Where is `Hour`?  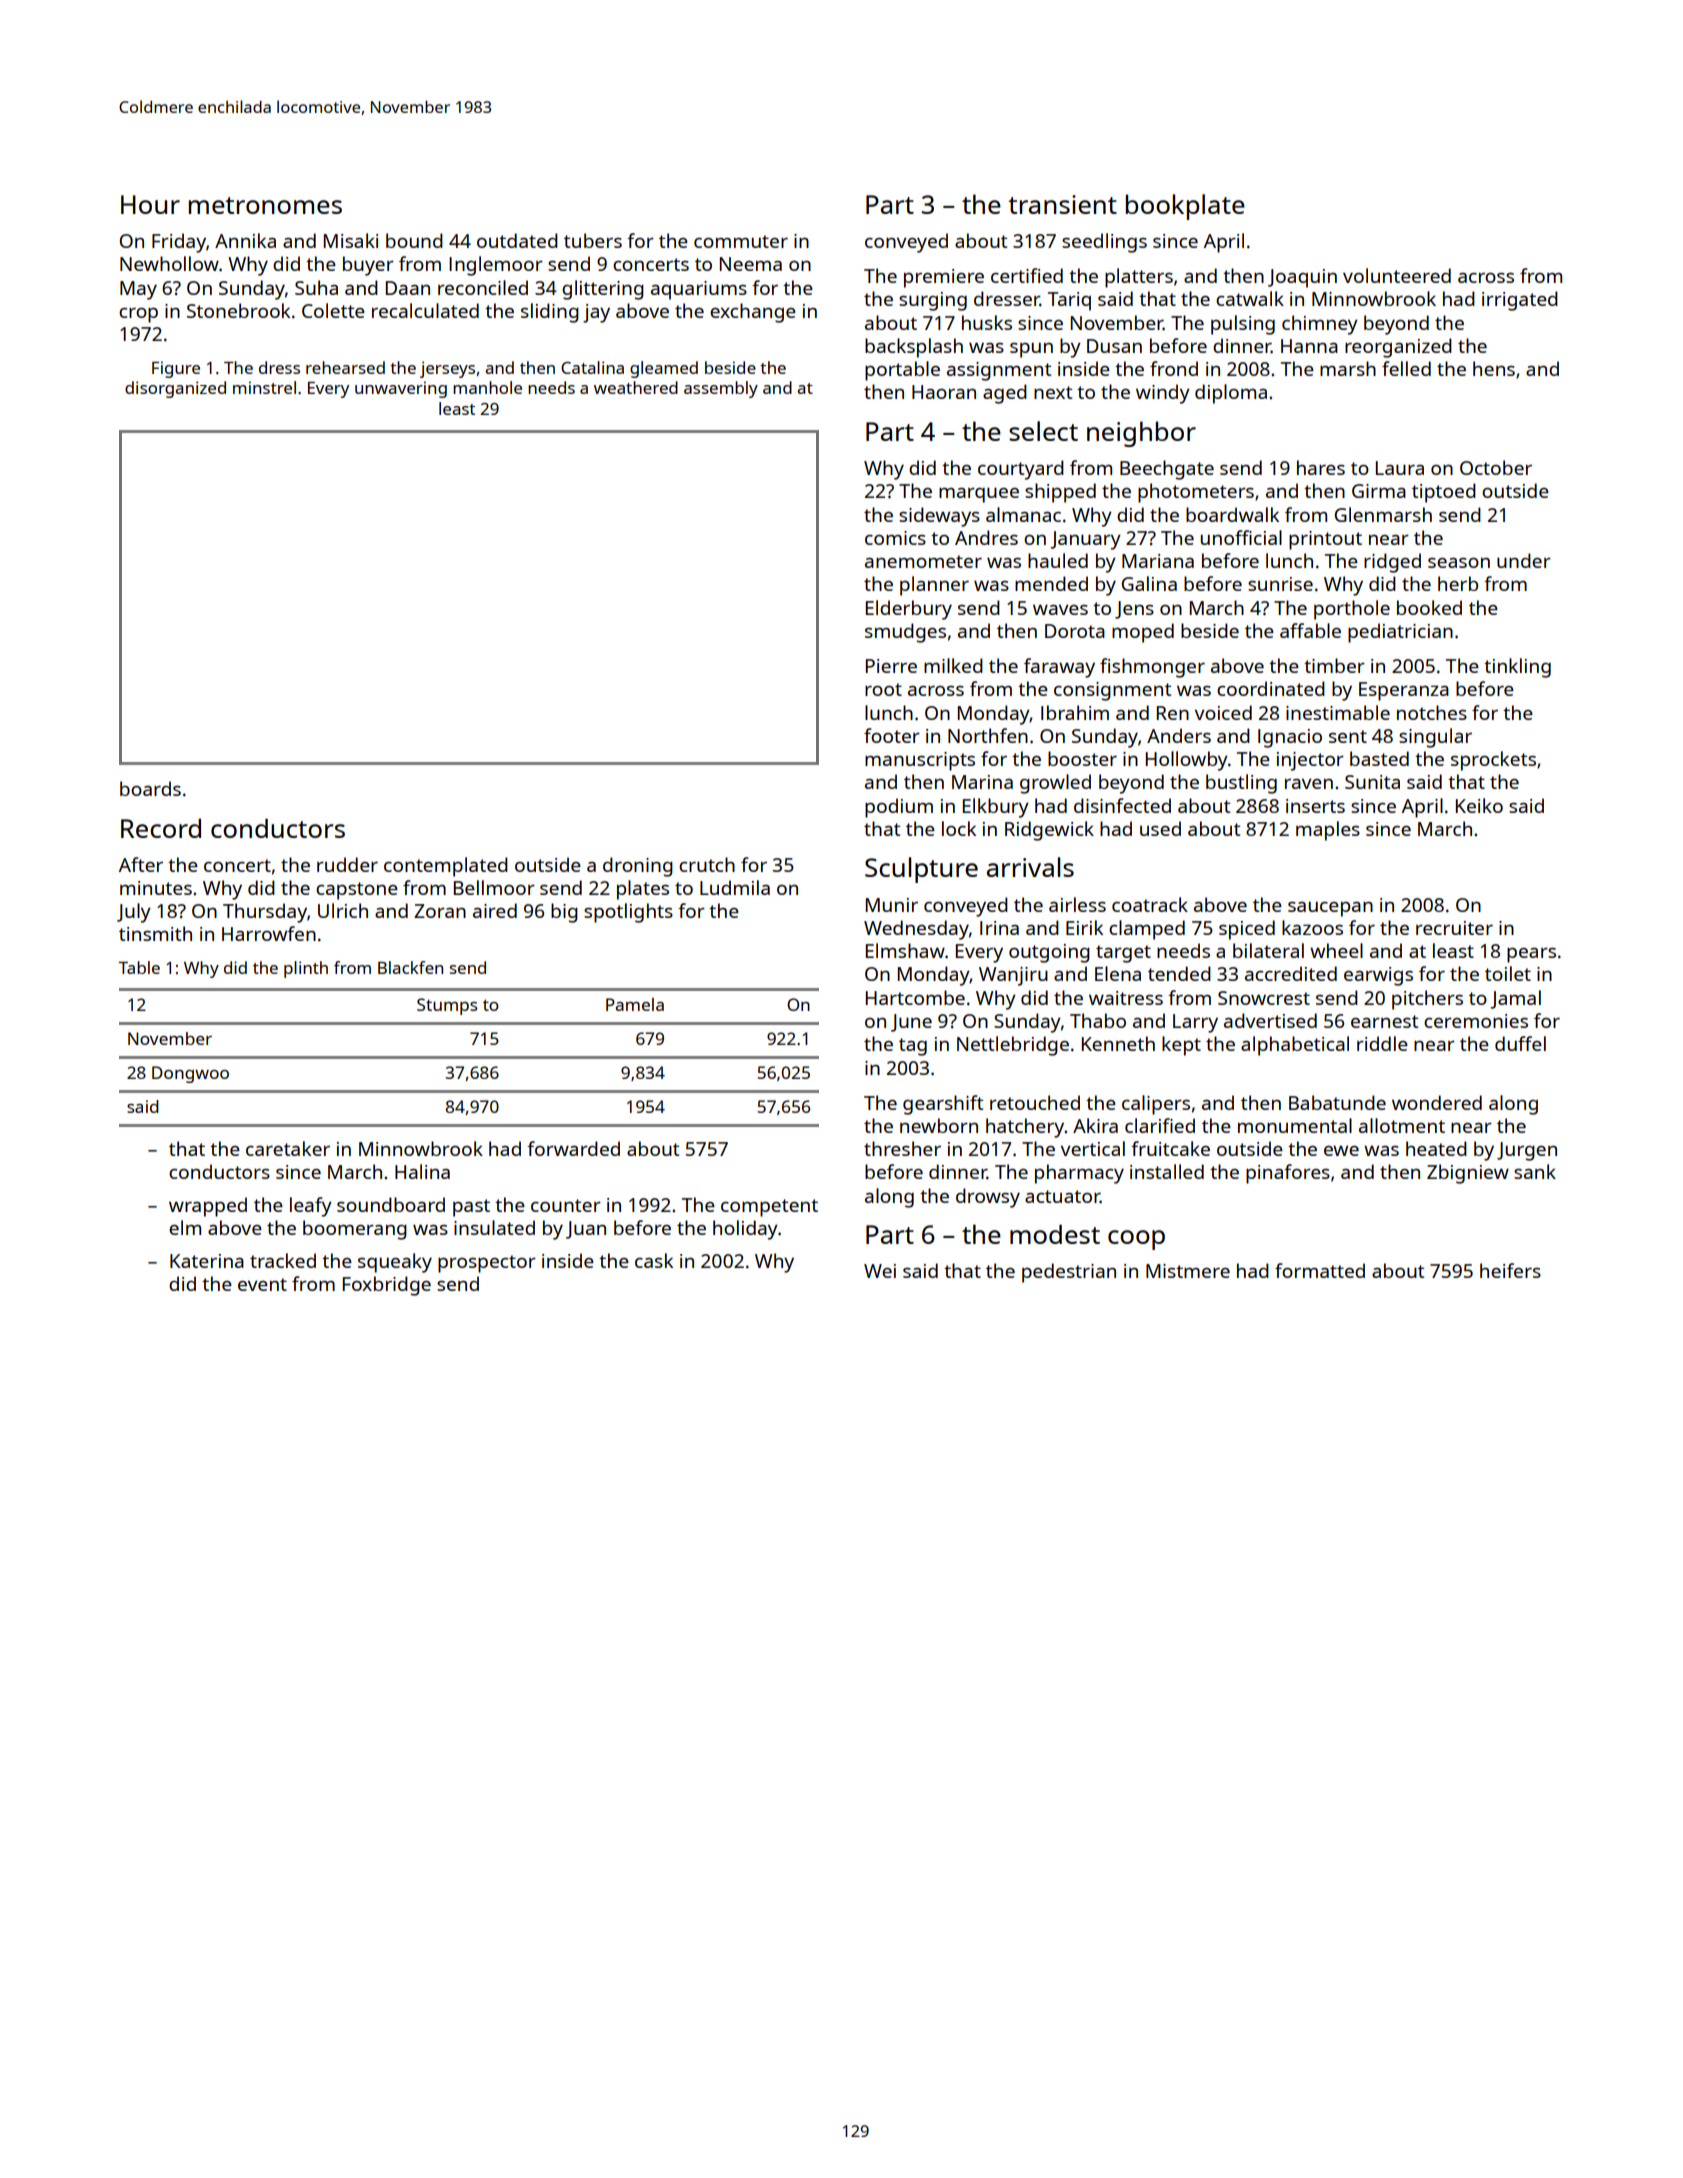 Hour is located at coordinates (150, 204).
